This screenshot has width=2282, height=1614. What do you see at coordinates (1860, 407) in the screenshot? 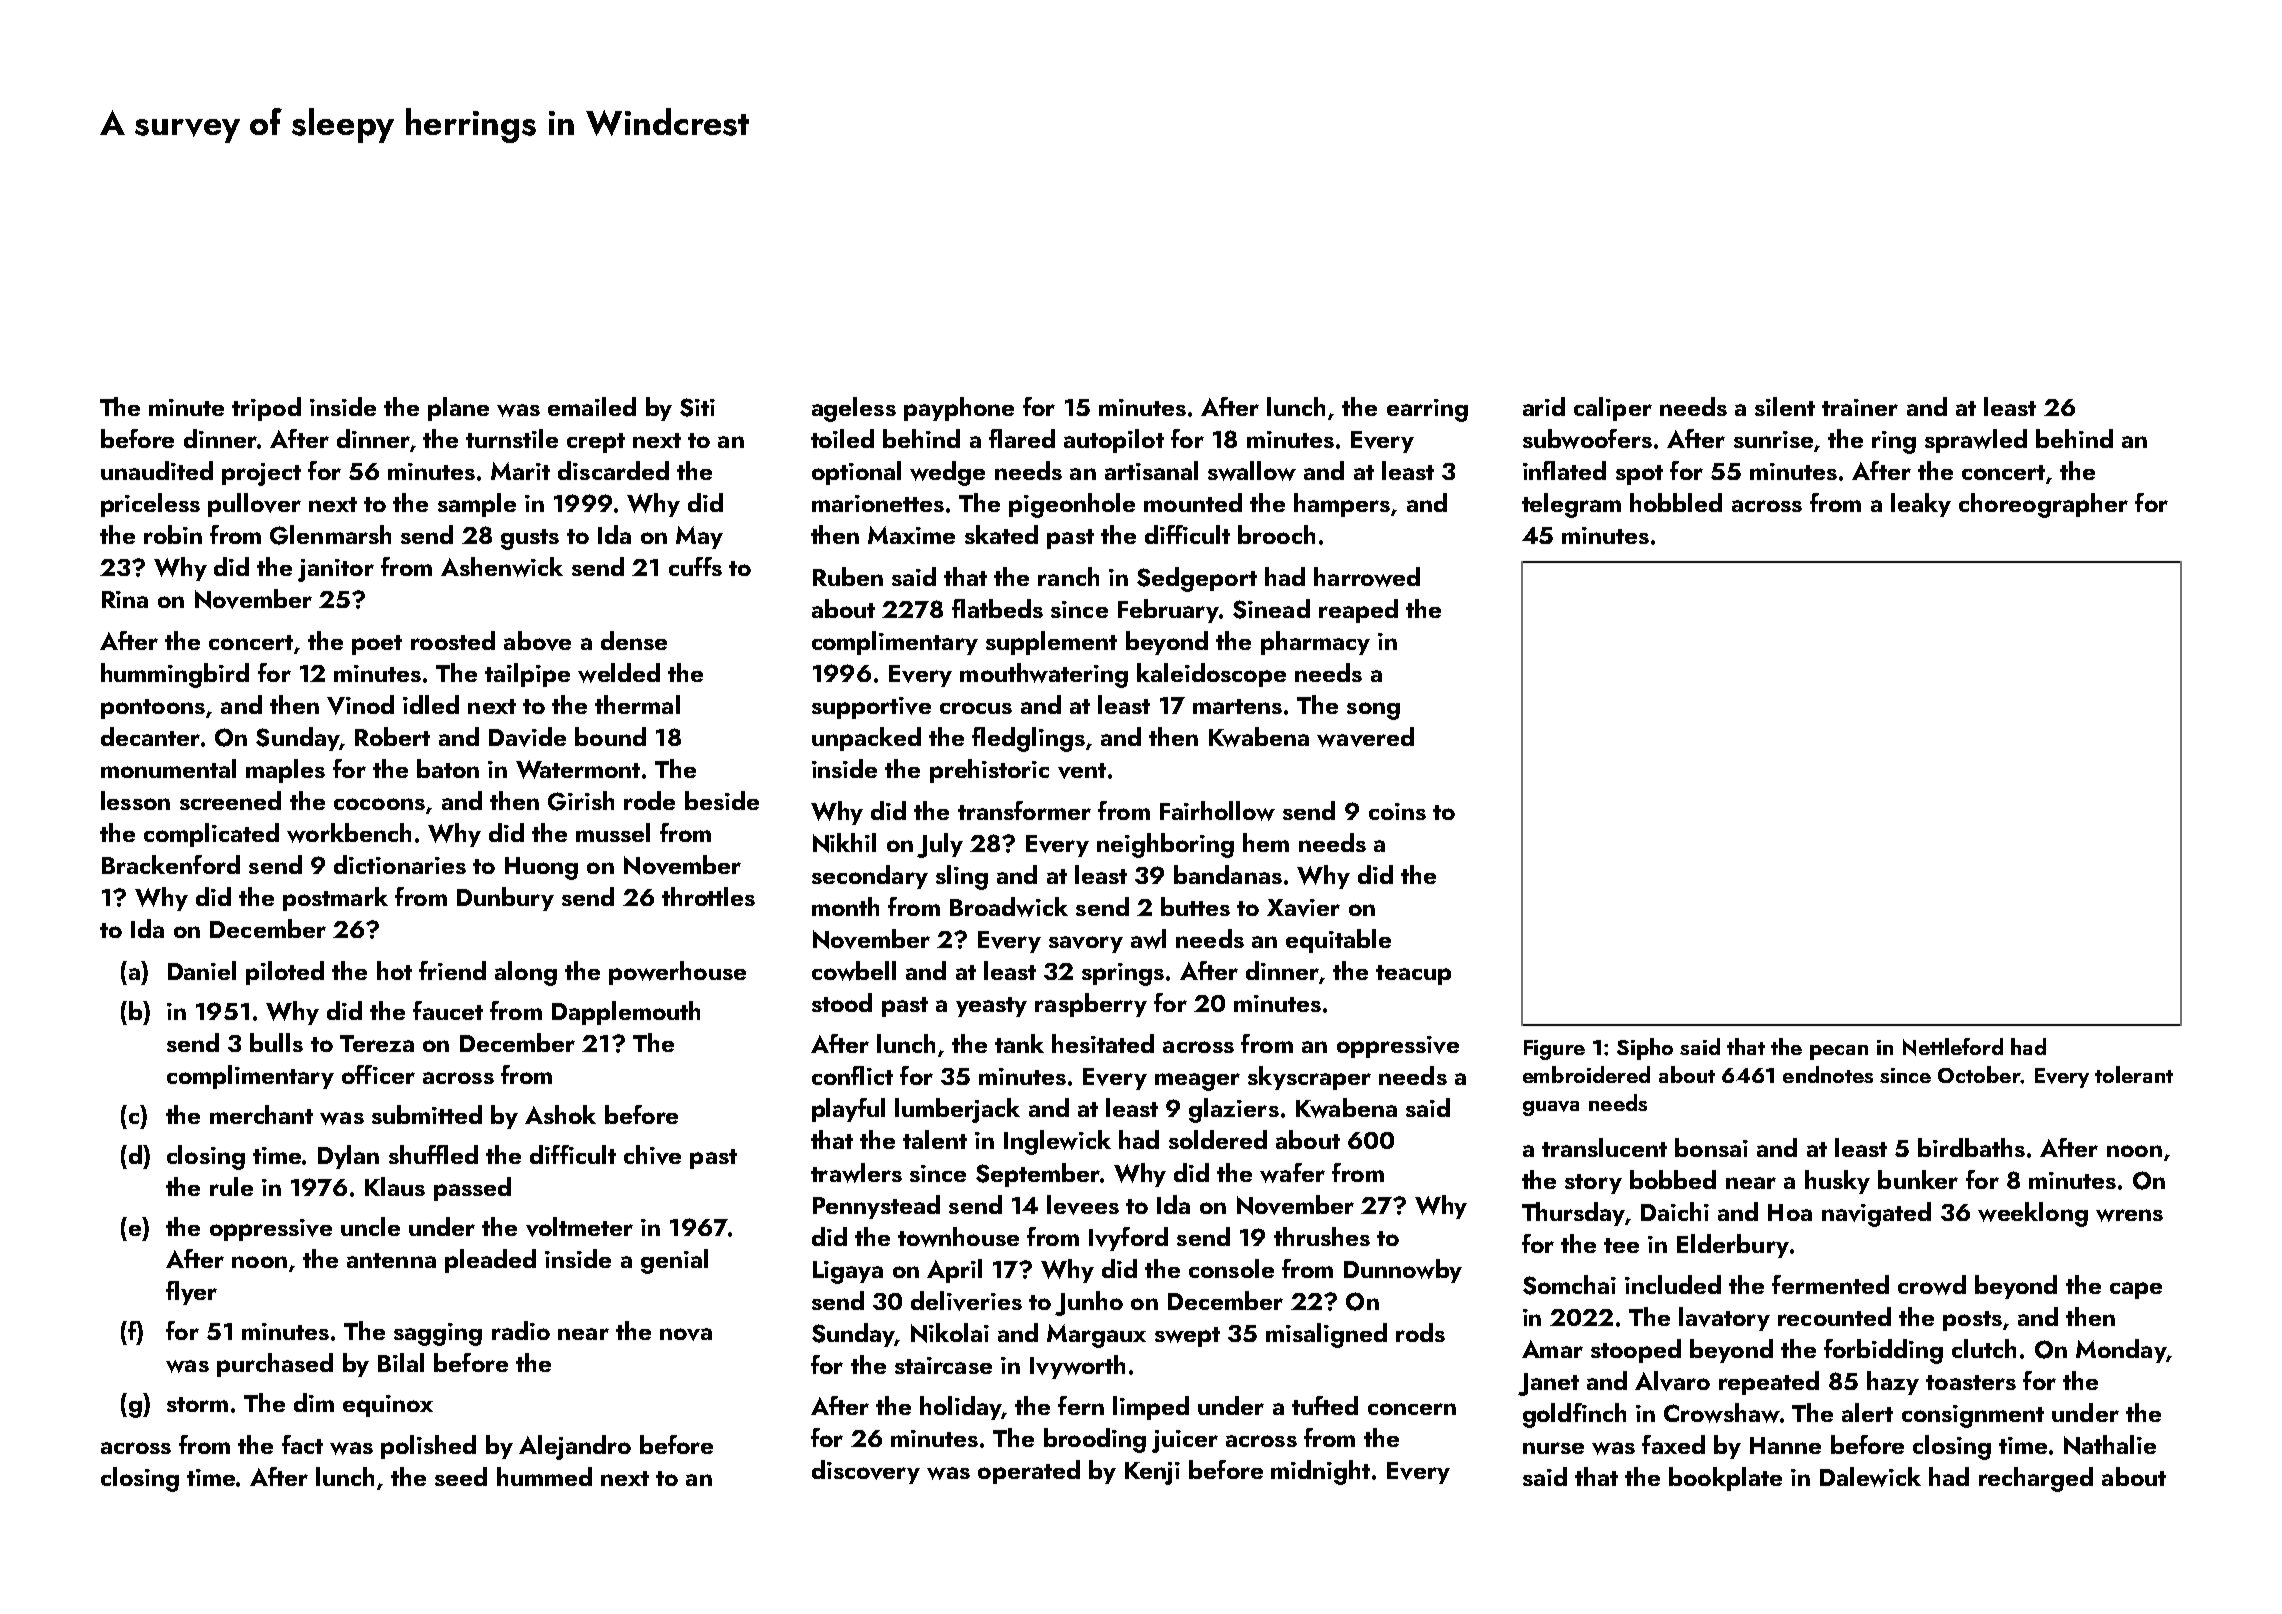
I see `trainer` at bounding box center [1860, 407].
